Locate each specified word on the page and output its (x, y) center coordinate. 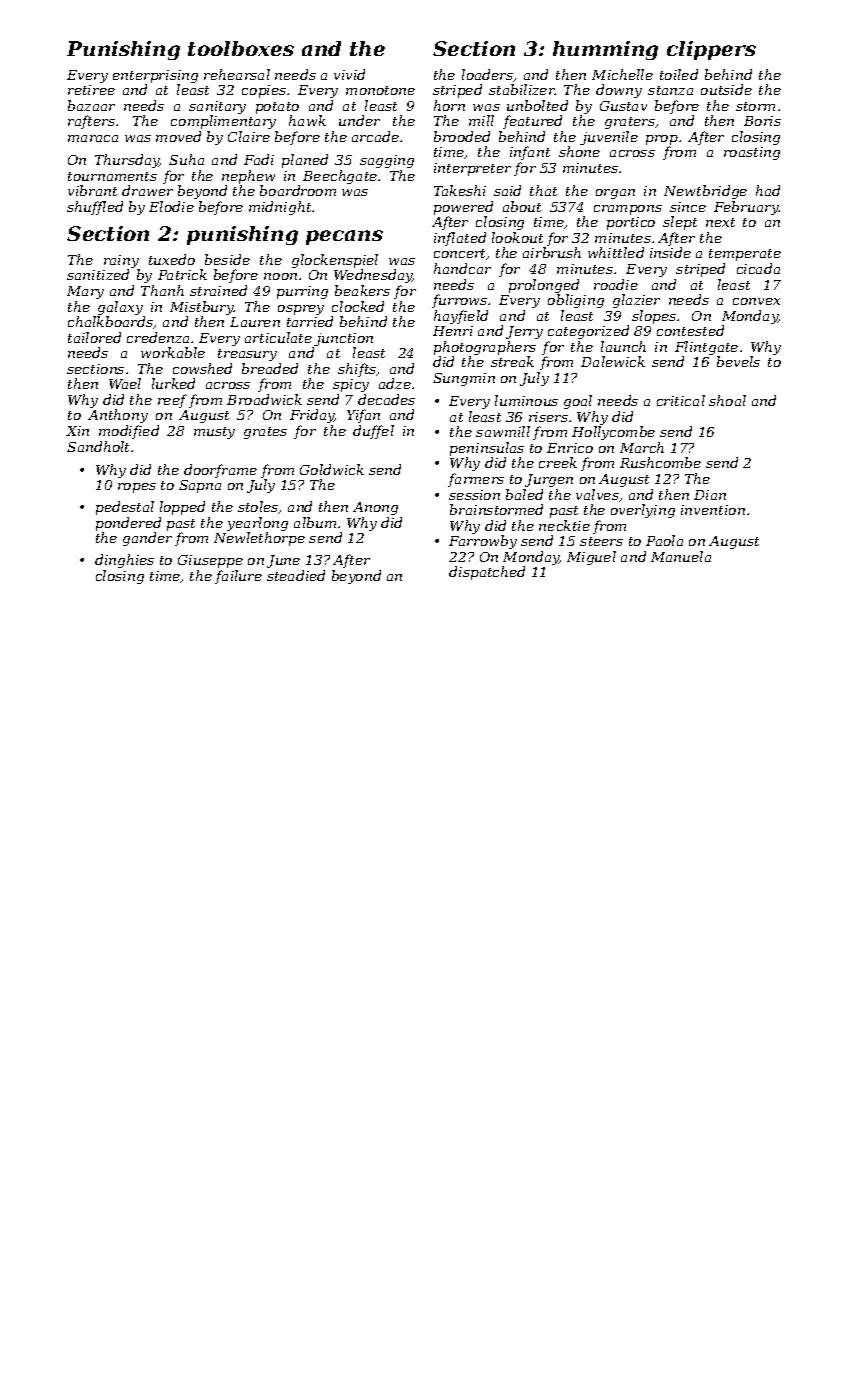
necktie (564, 525)
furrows (459, 301)
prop (662, 140)
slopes (654, 317)
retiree (91, 90)
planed (305, 161)
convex (756, 301)
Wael (125, 383)
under (359, 120)
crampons (628, 210)
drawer (147, 190)
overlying (643, 511)
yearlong (257, 524)
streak (512, 361)
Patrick (182, 274)
